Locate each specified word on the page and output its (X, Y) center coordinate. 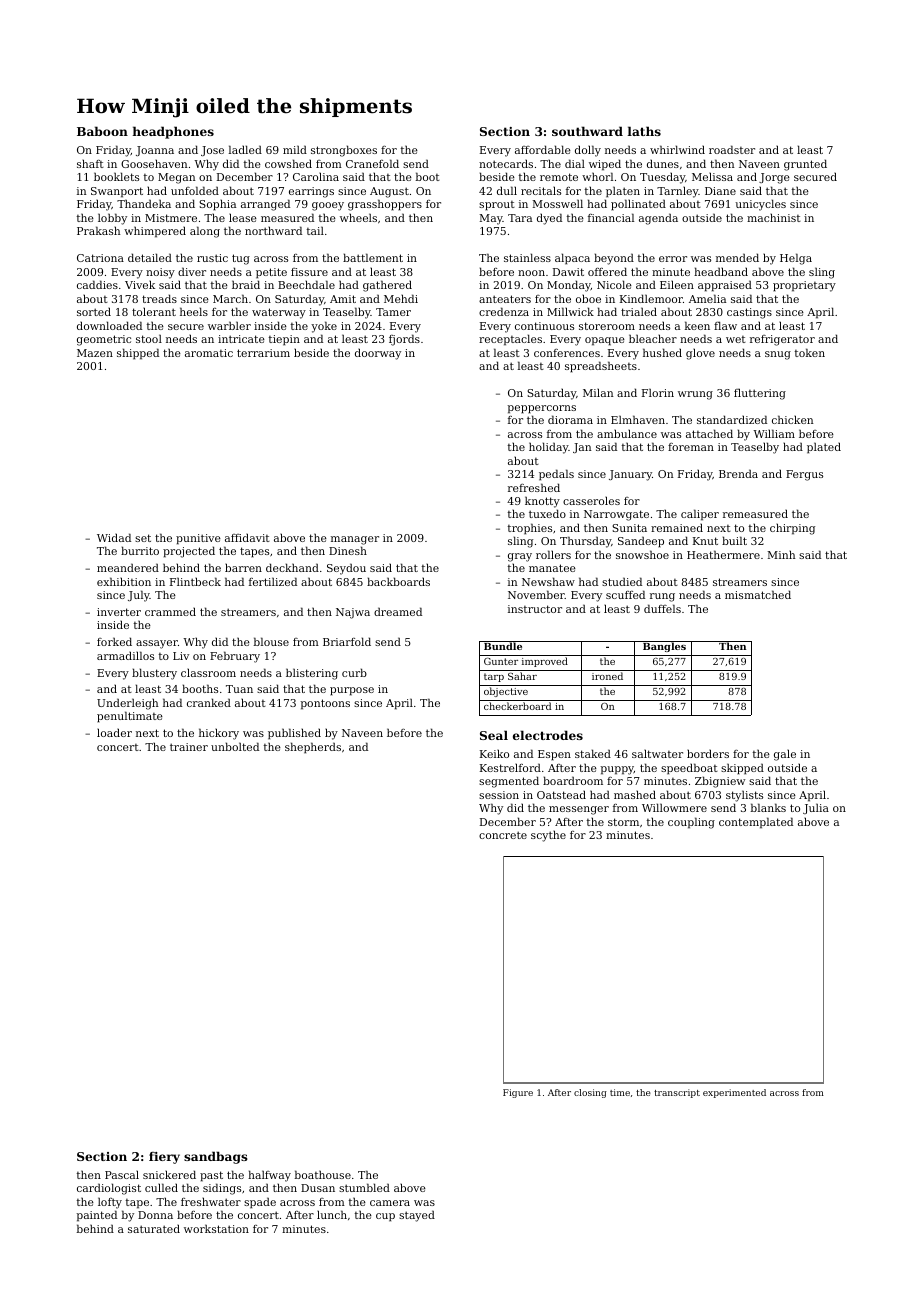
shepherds (313, 748)
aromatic (209, 353)
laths (644, 131)
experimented (734, 1093)
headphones (173, 132)
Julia (816, 808)
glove (700, 354)
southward (587, 131)
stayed (417, 1216)
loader (114, 732)
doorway (378, 354)
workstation (216, 1228)
